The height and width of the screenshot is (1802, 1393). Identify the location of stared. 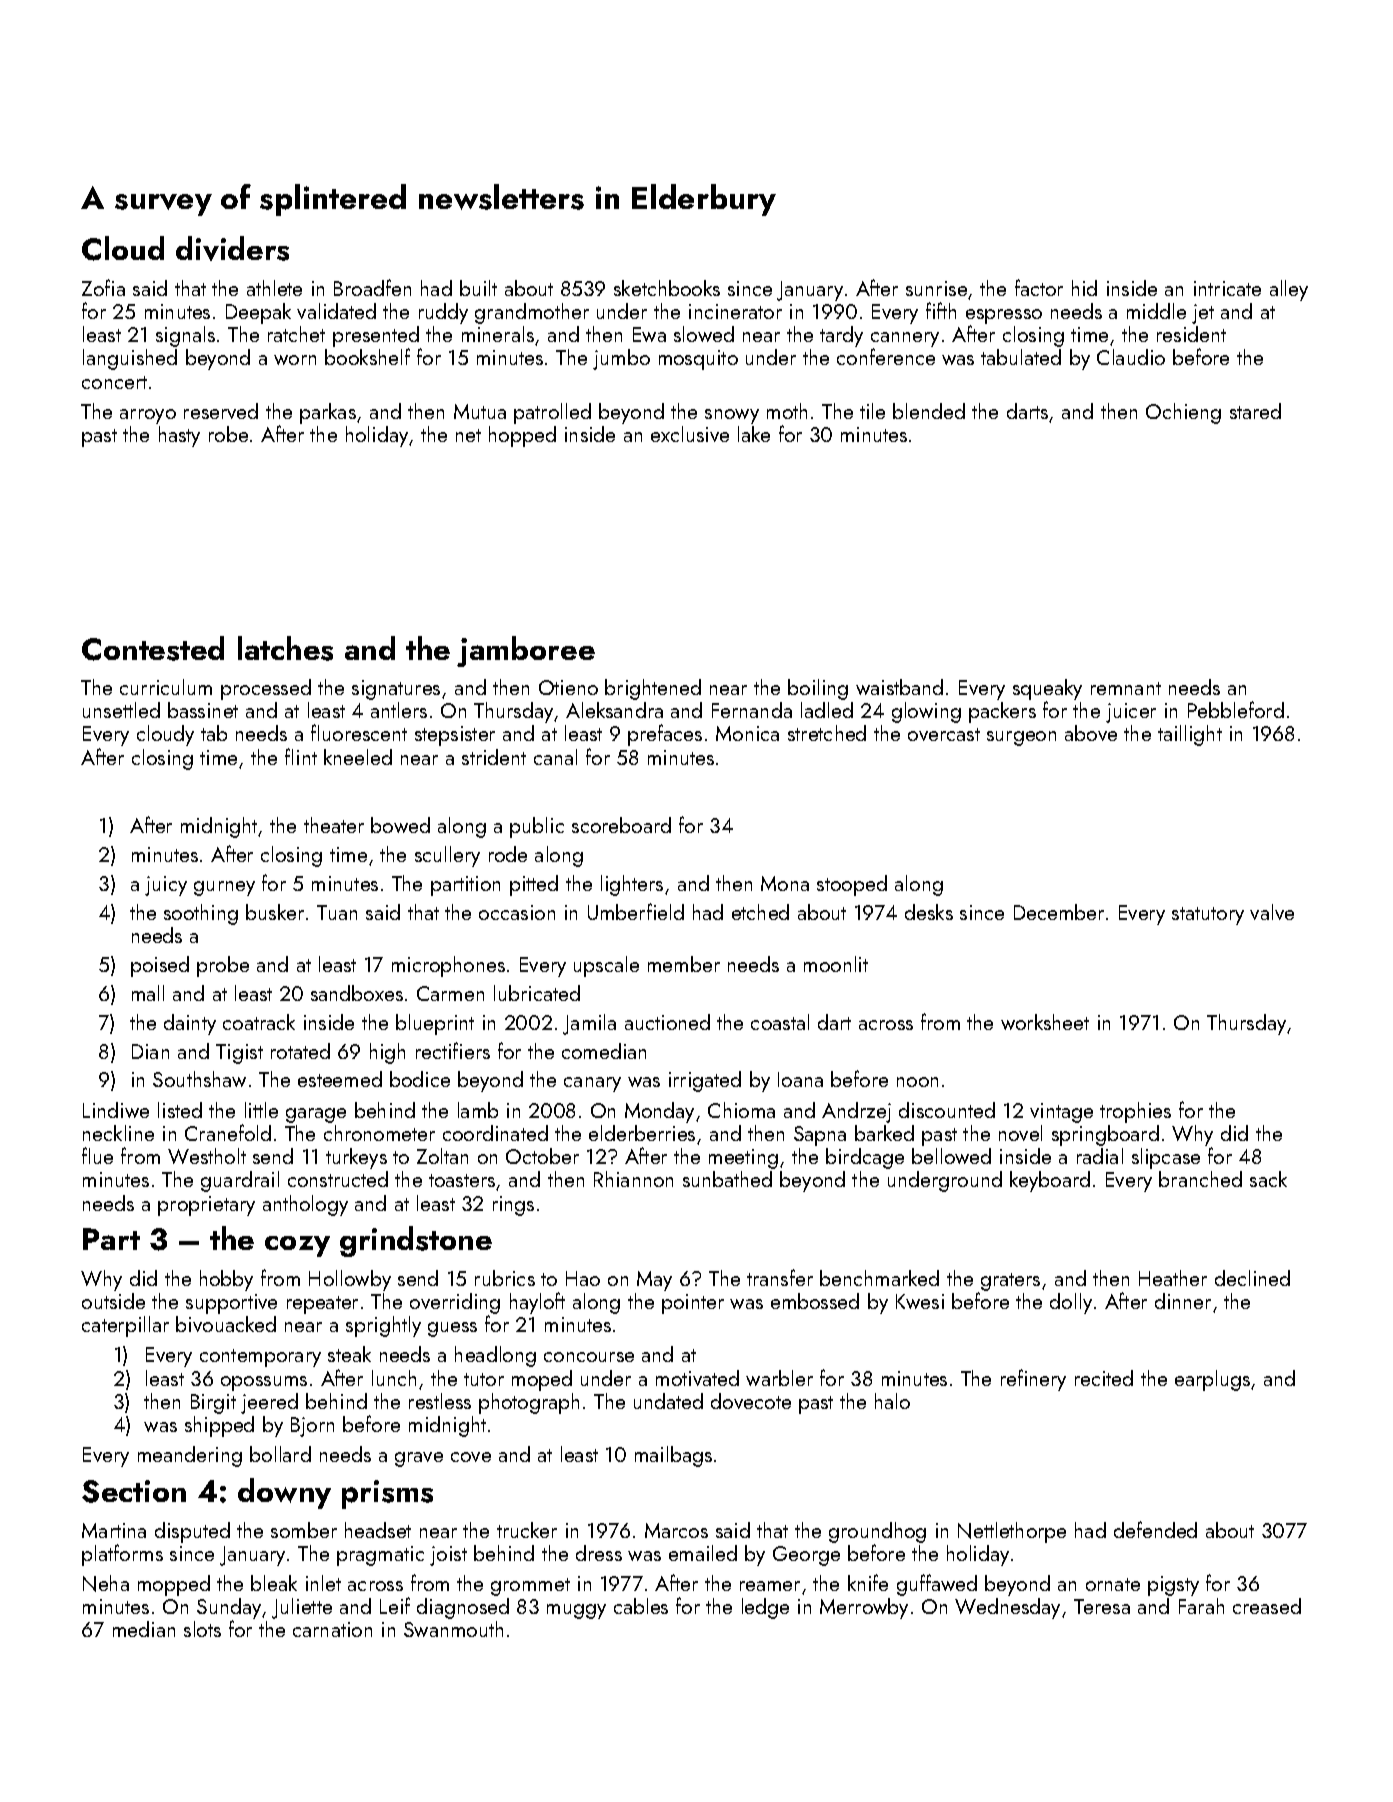
(1255, 411).
